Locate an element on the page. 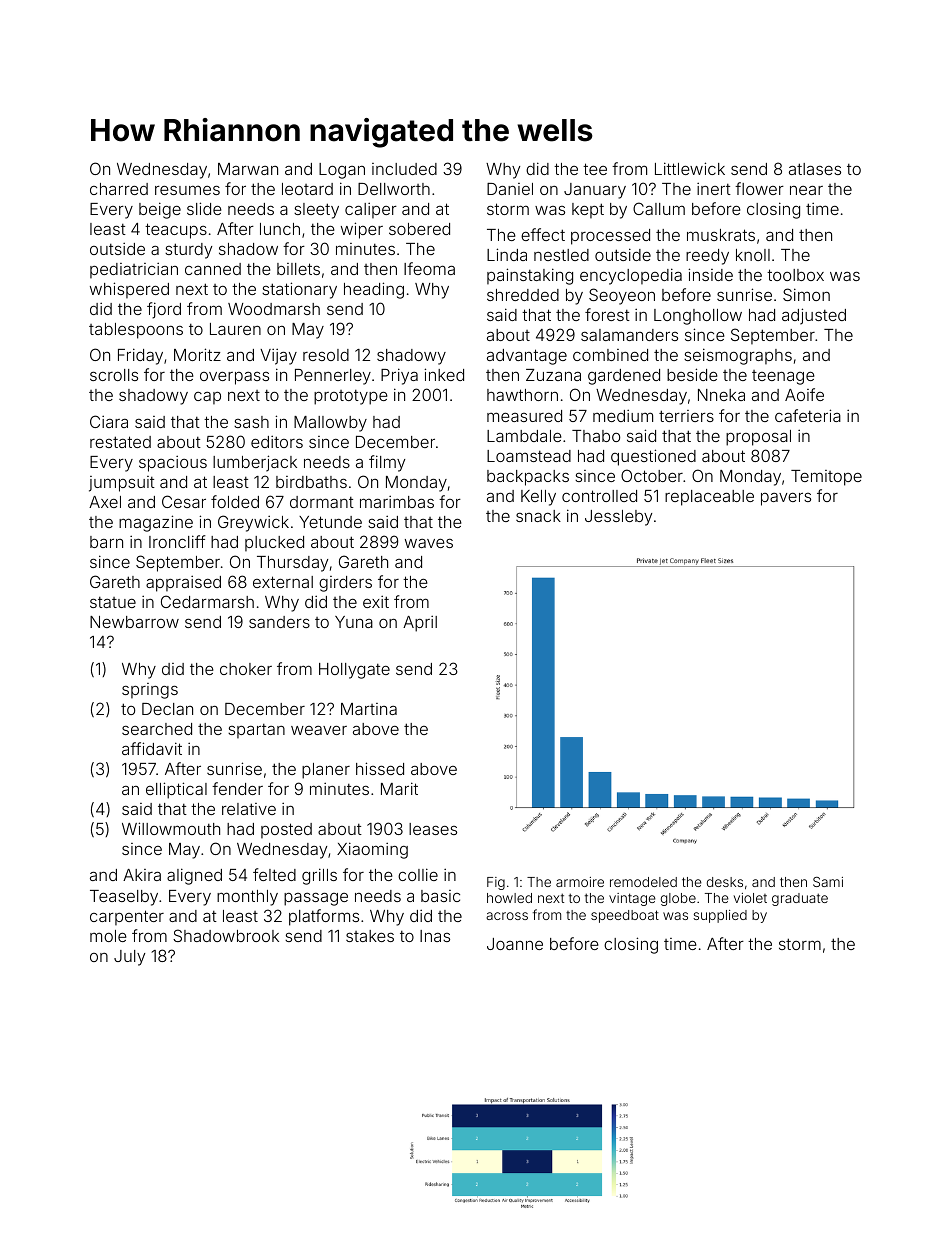 This page has width=952, height=1233. lunch is located at coordinates (280, 229).
